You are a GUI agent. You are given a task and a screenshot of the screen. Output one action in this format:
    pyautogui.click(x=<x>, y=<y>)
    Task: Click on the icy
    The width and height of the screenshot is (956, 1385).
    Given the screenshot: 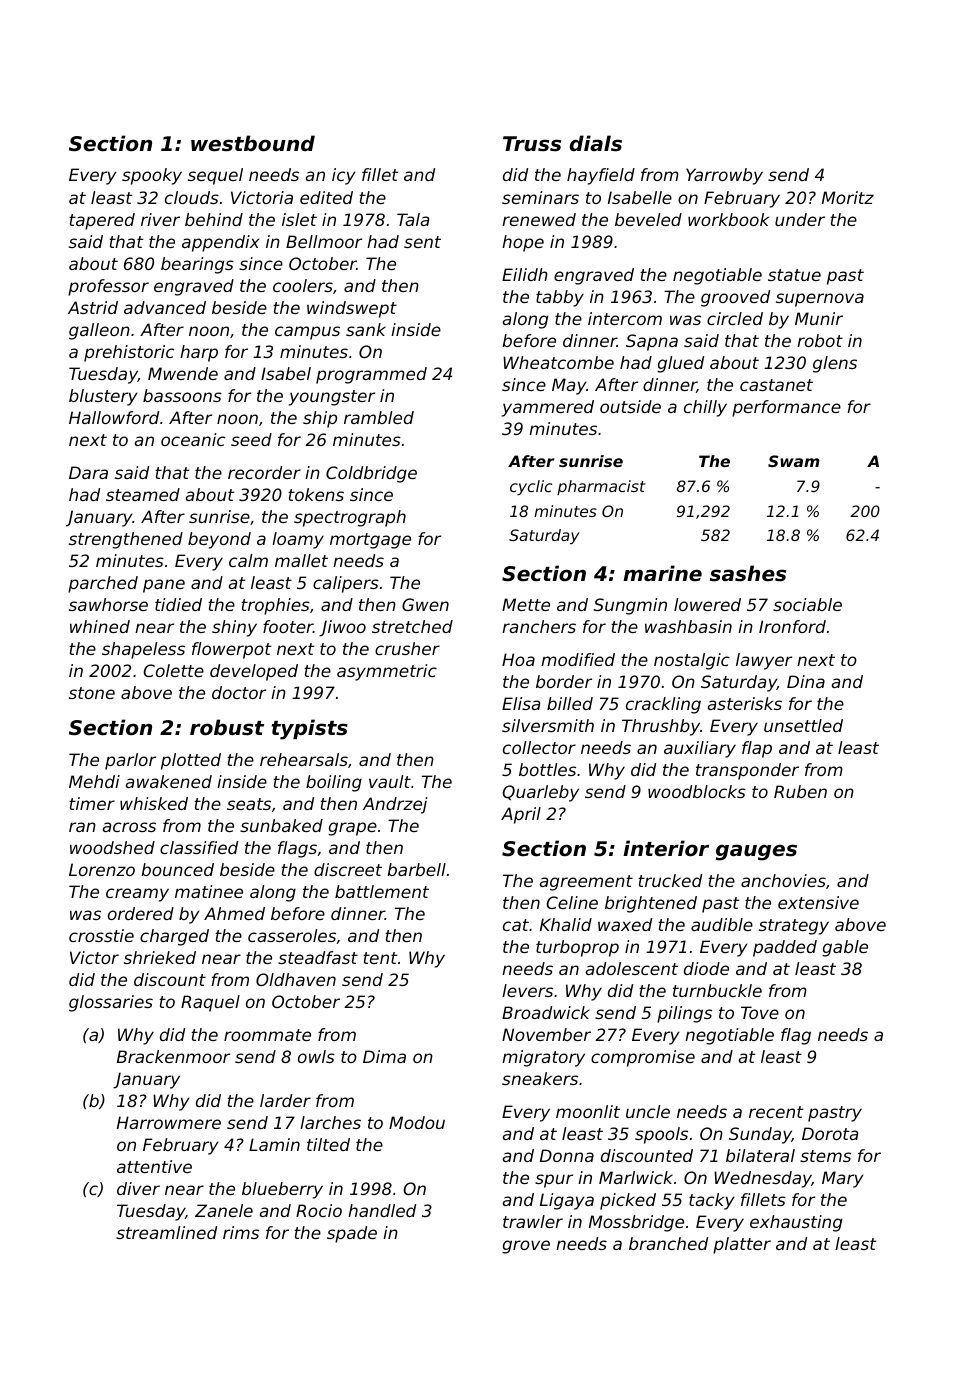 What is the action you would take?
    pyautogui.click(x=344, y=176)
